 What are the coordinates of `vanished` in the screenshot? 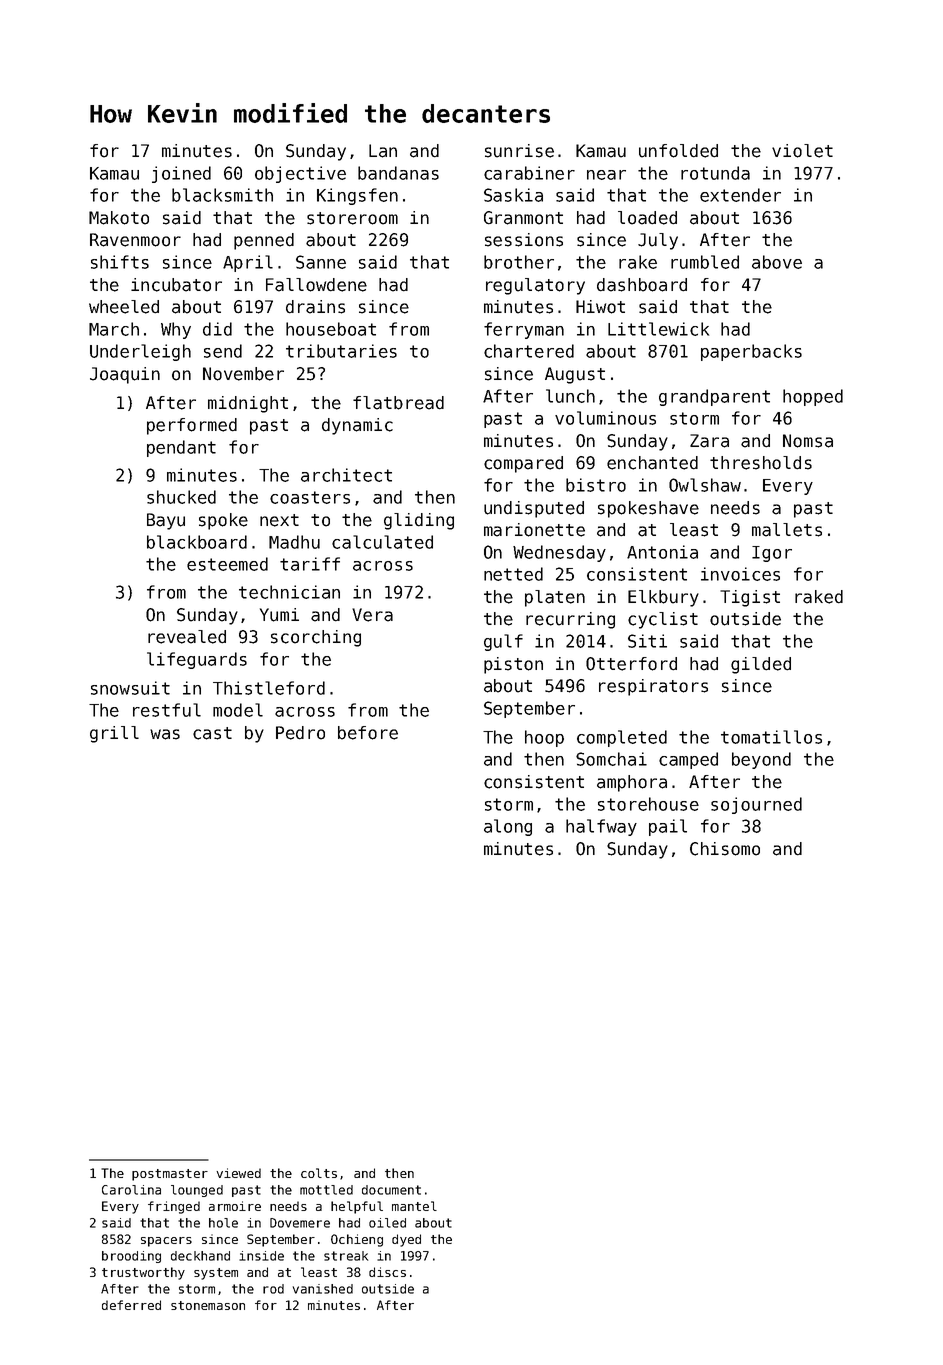 It's located at (323, 1289).
